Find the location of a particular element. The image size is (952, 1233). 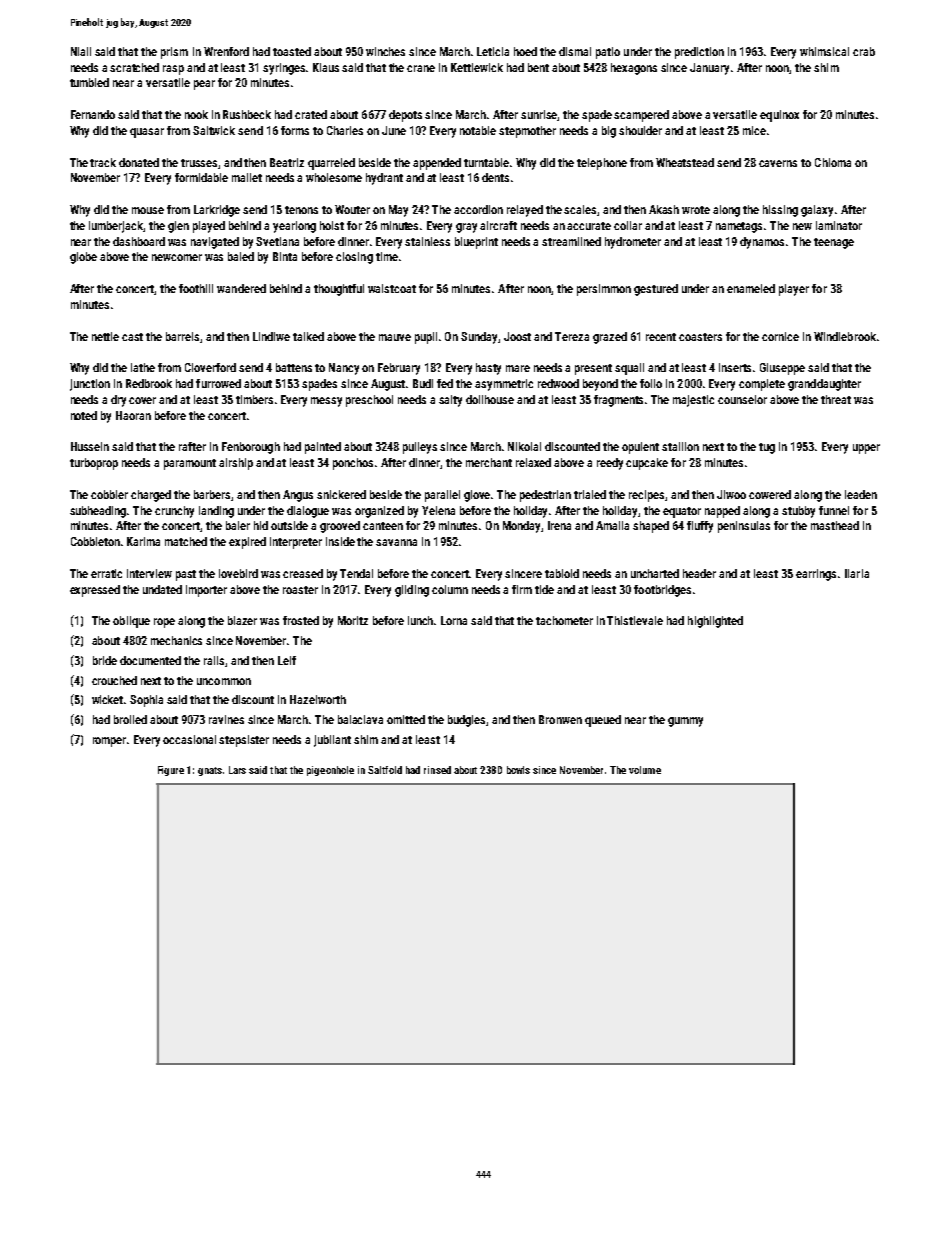

Hazelworth is located at coordinates (318, 699).
